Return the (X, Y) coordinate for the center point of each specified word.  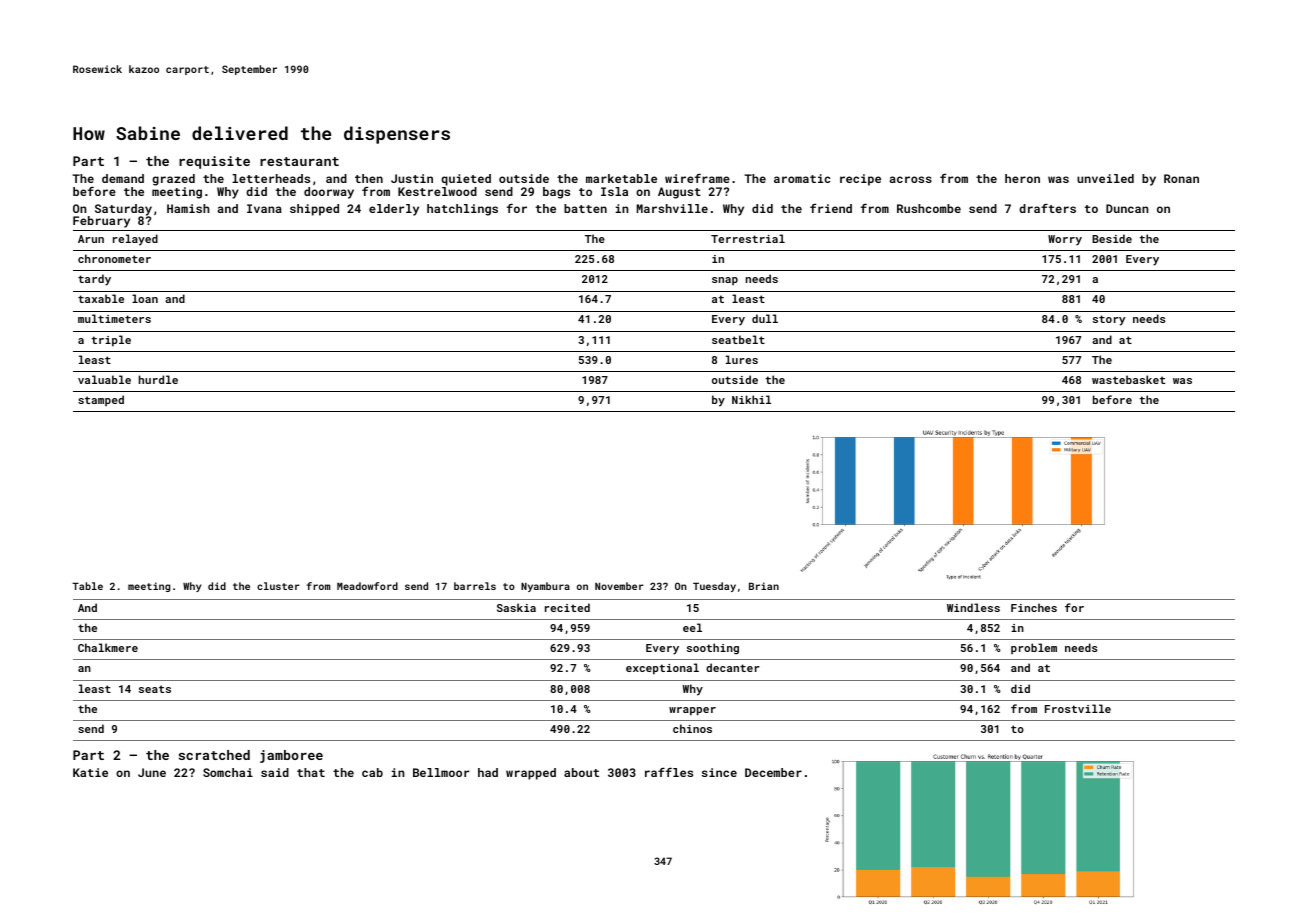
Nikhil (751, 399)
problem (1034, 648)
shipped (314, 210)
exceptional (662, 669)
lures (742, 359)
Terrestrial (748, 238)
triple (111, 341)
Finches (1034, 607)
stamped (101, 400)
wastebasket (1128, 379)
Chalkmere (108, 647)
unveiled (1105, 178)
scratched (214, 755)
